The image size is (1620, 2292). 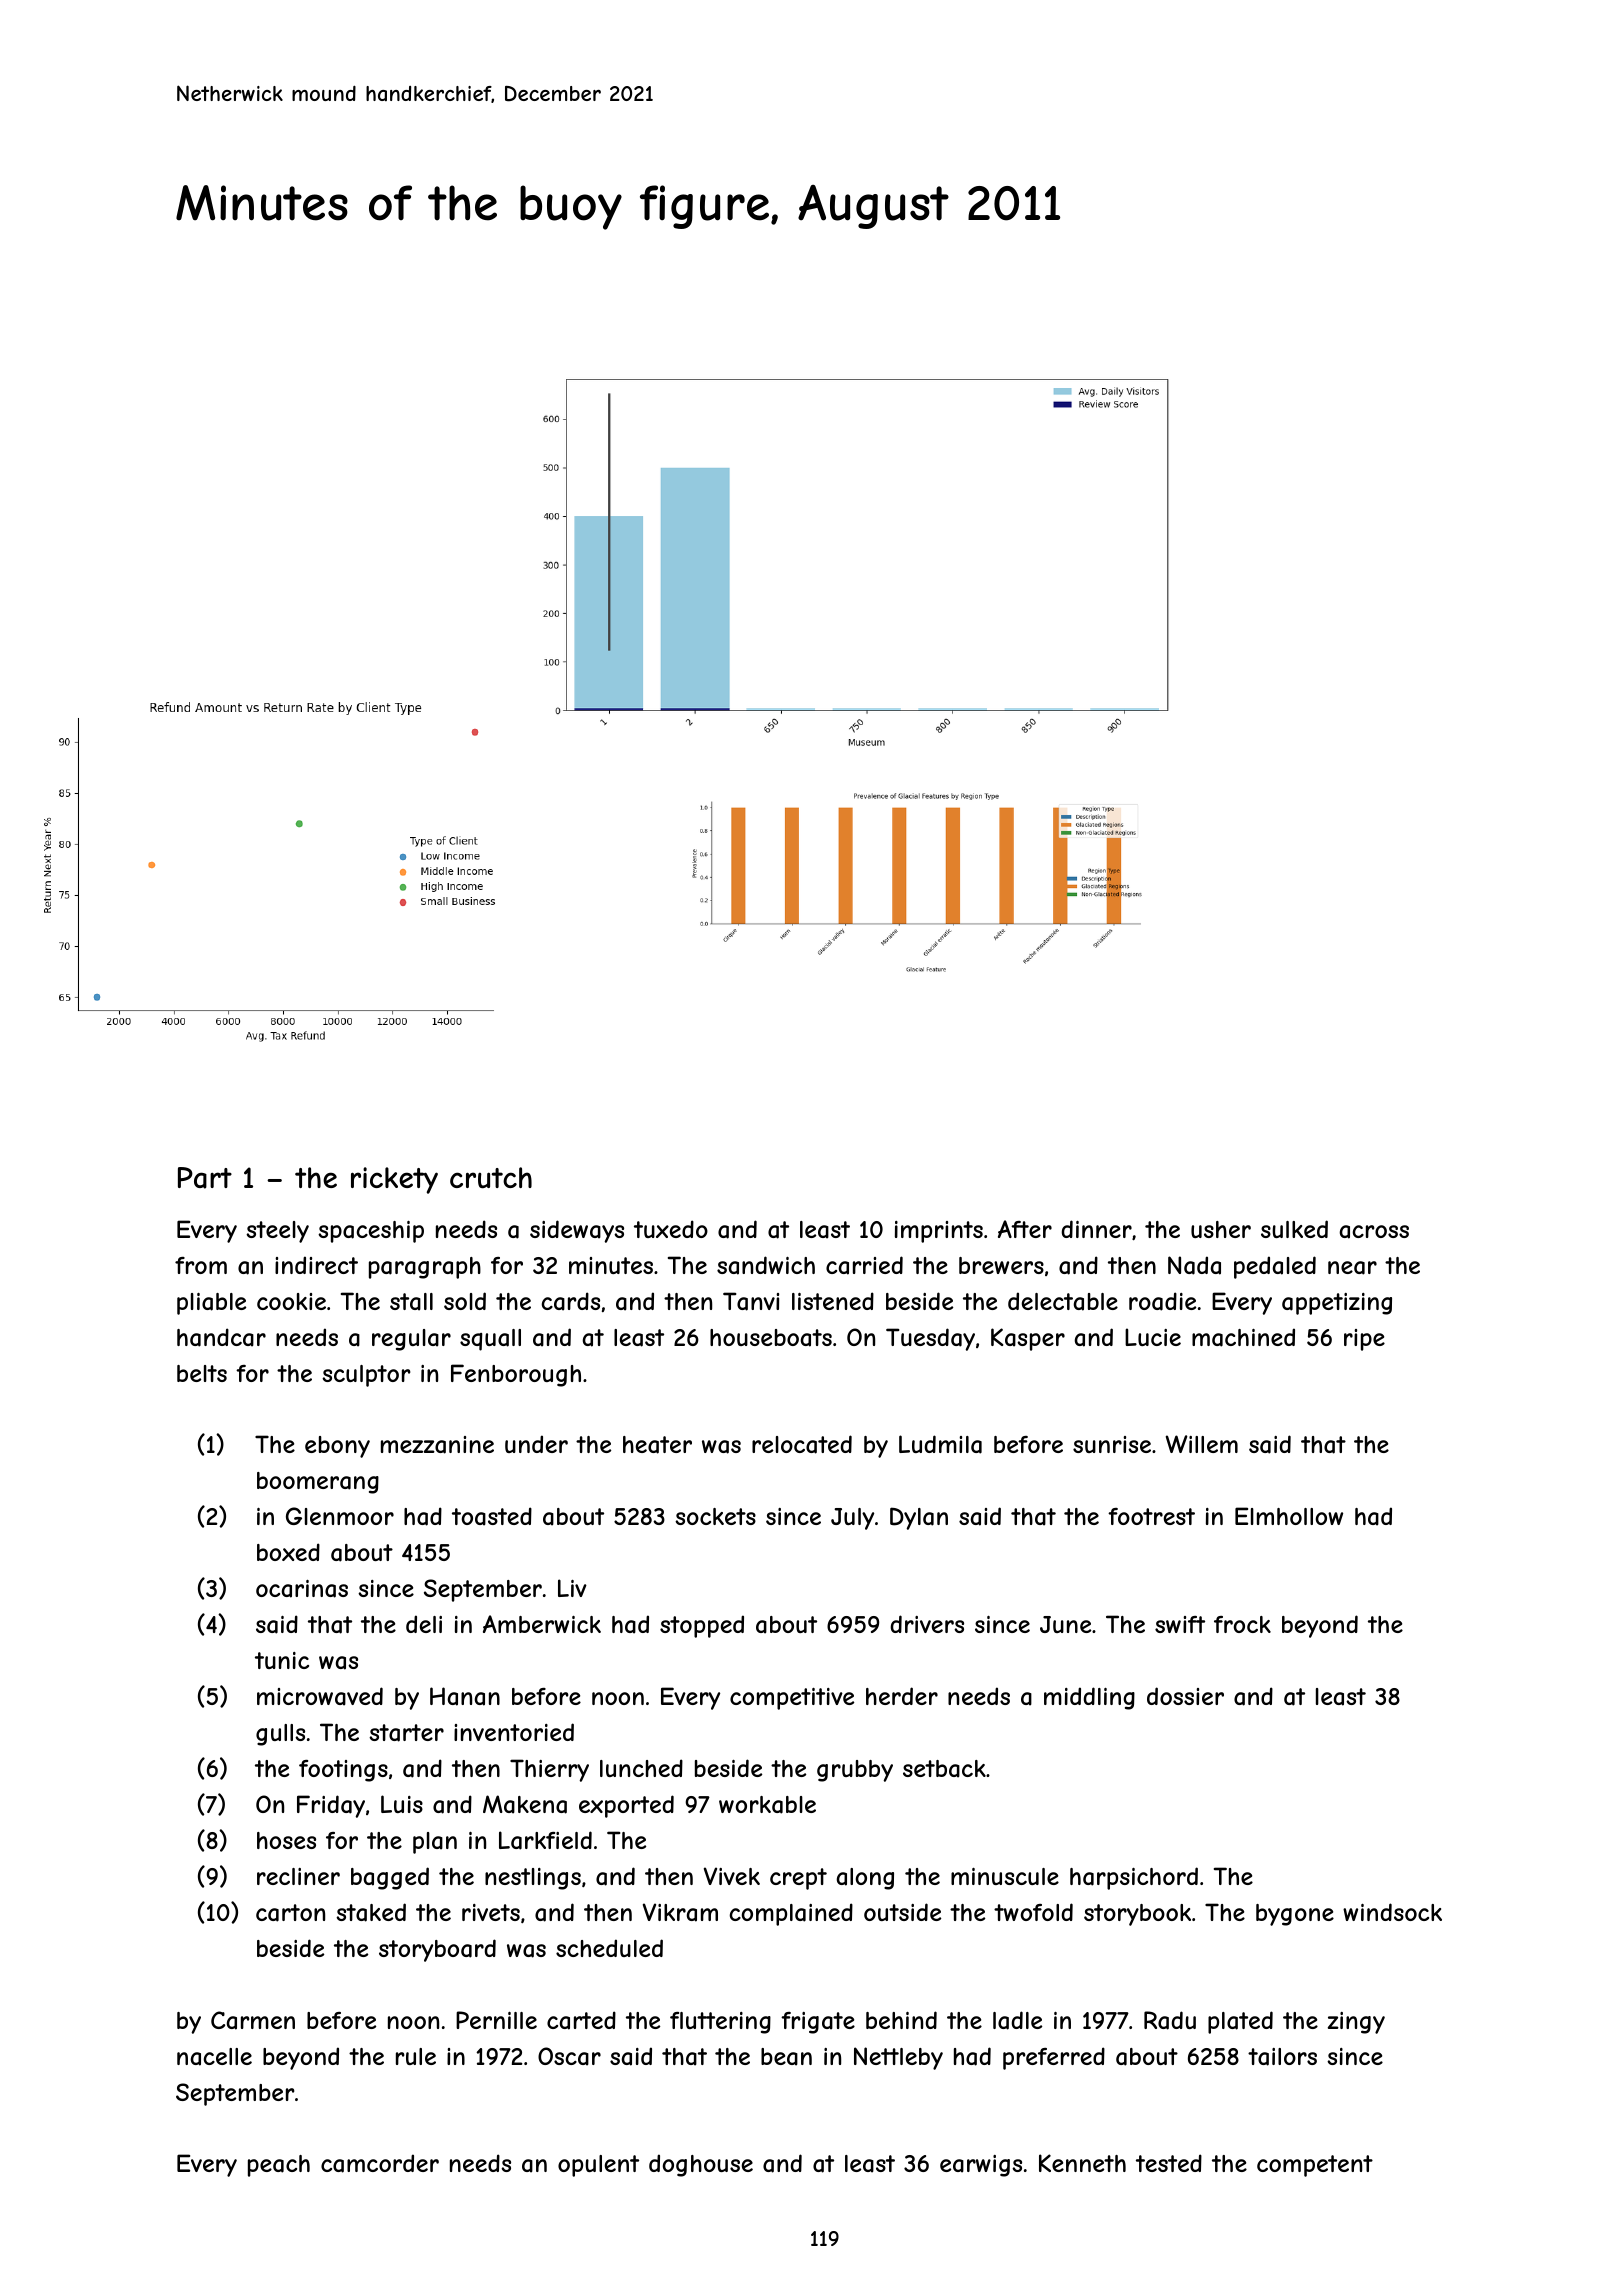 What do you see at coordinates (465, 1696) in the page?
I see `Hanan` at bounding box center [465, 1696].
